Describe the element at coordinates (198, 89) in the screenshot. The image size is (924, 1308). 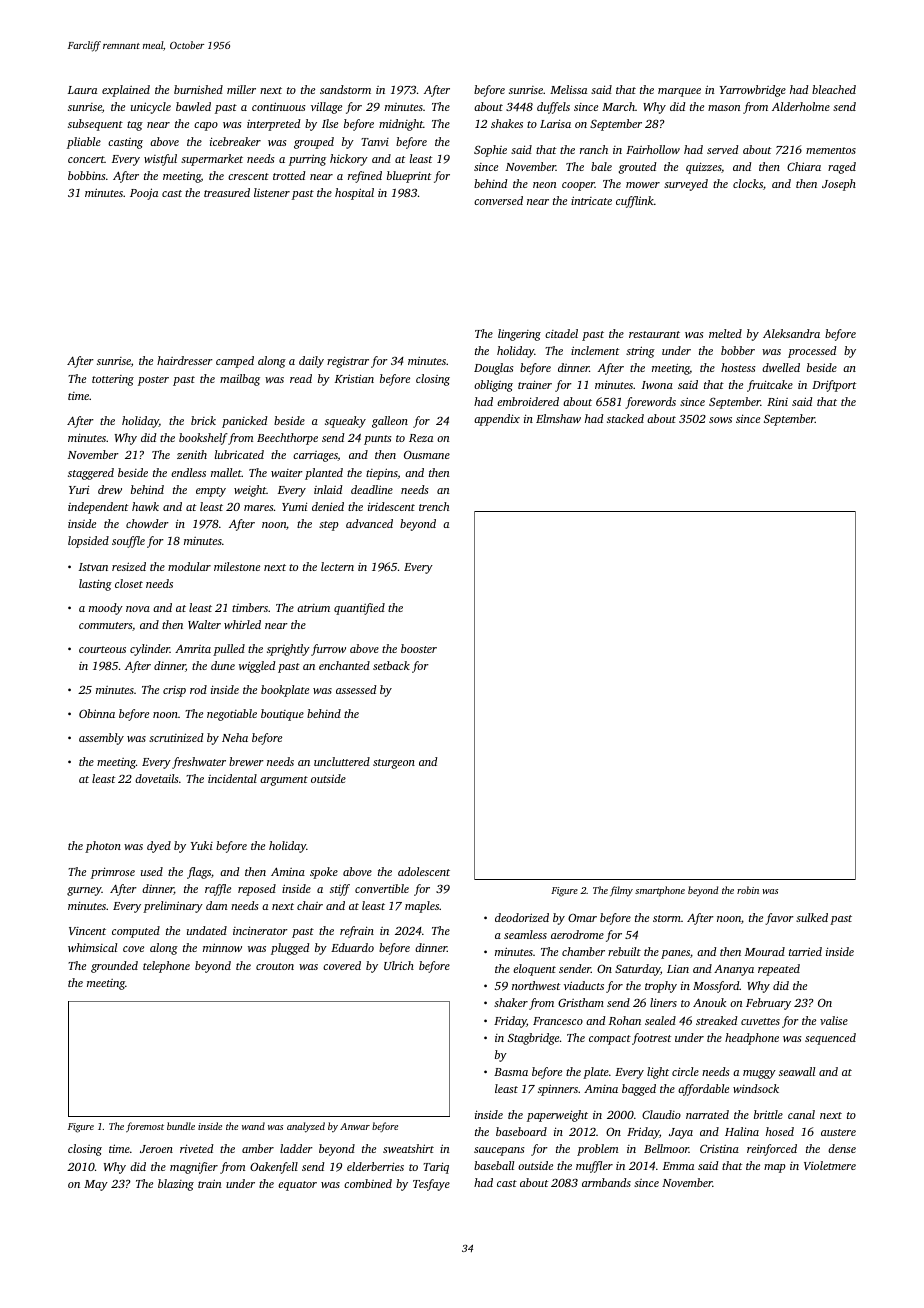
I see `burnished` at that location.
